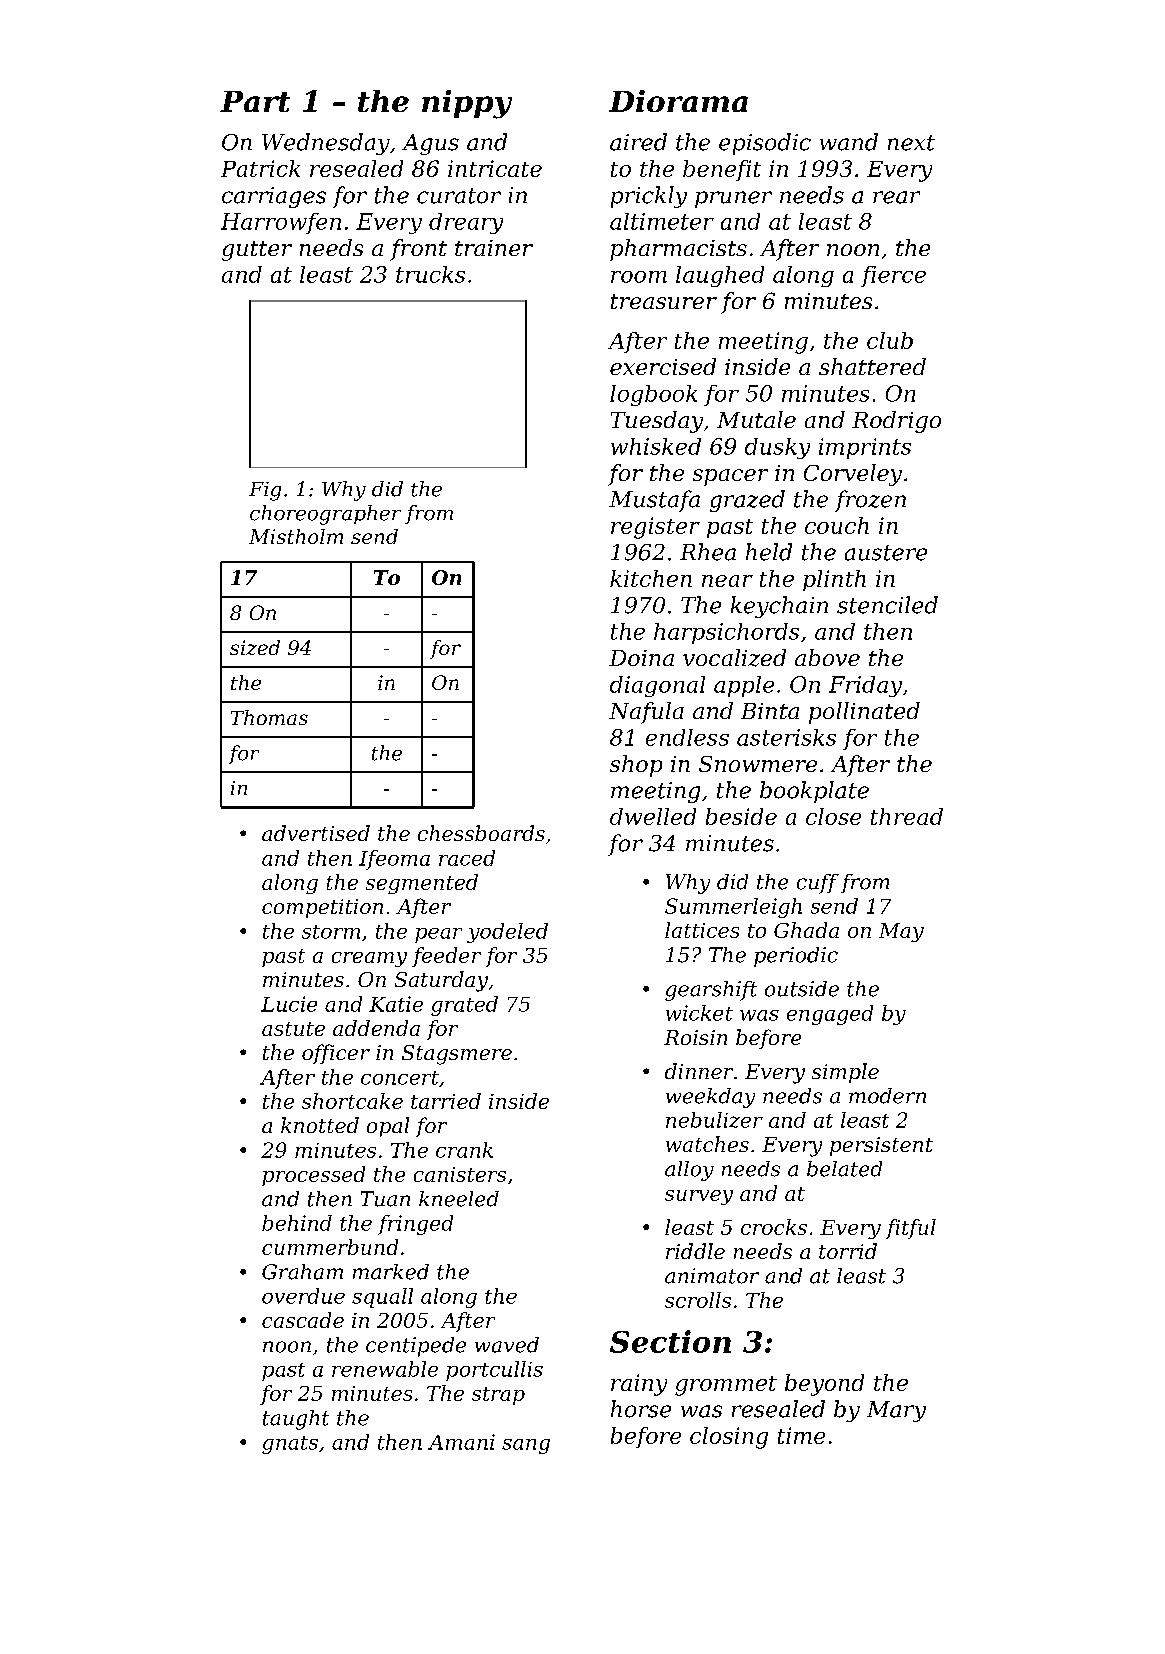  What do you see at coordinates (653, 395) in the image?
I see `logbook` at bounding box center [653, 395].
